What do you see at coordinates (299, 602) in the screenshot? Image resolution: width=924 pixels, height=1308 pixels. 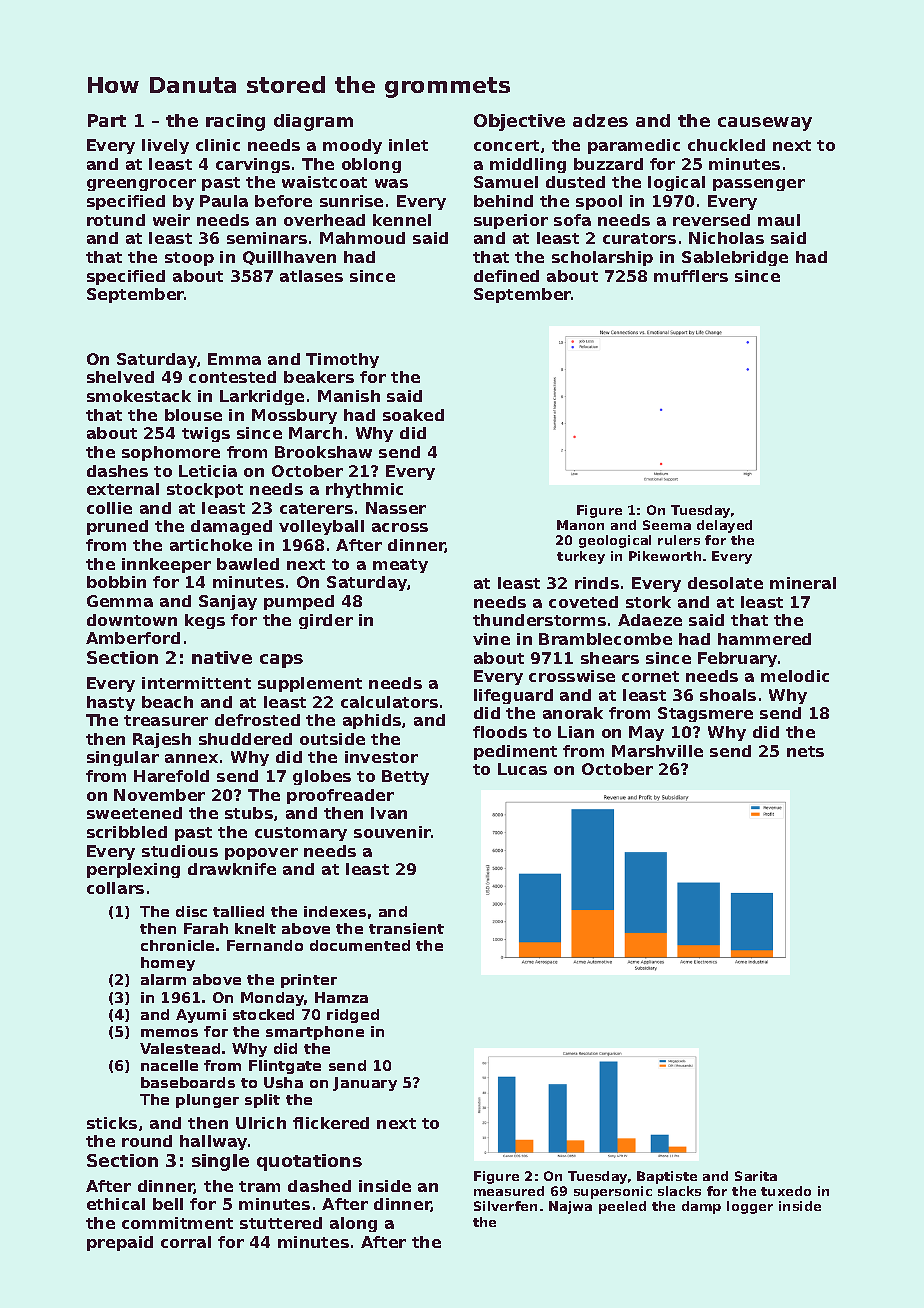 I see `pumped` at bounding box center [299, 602].
